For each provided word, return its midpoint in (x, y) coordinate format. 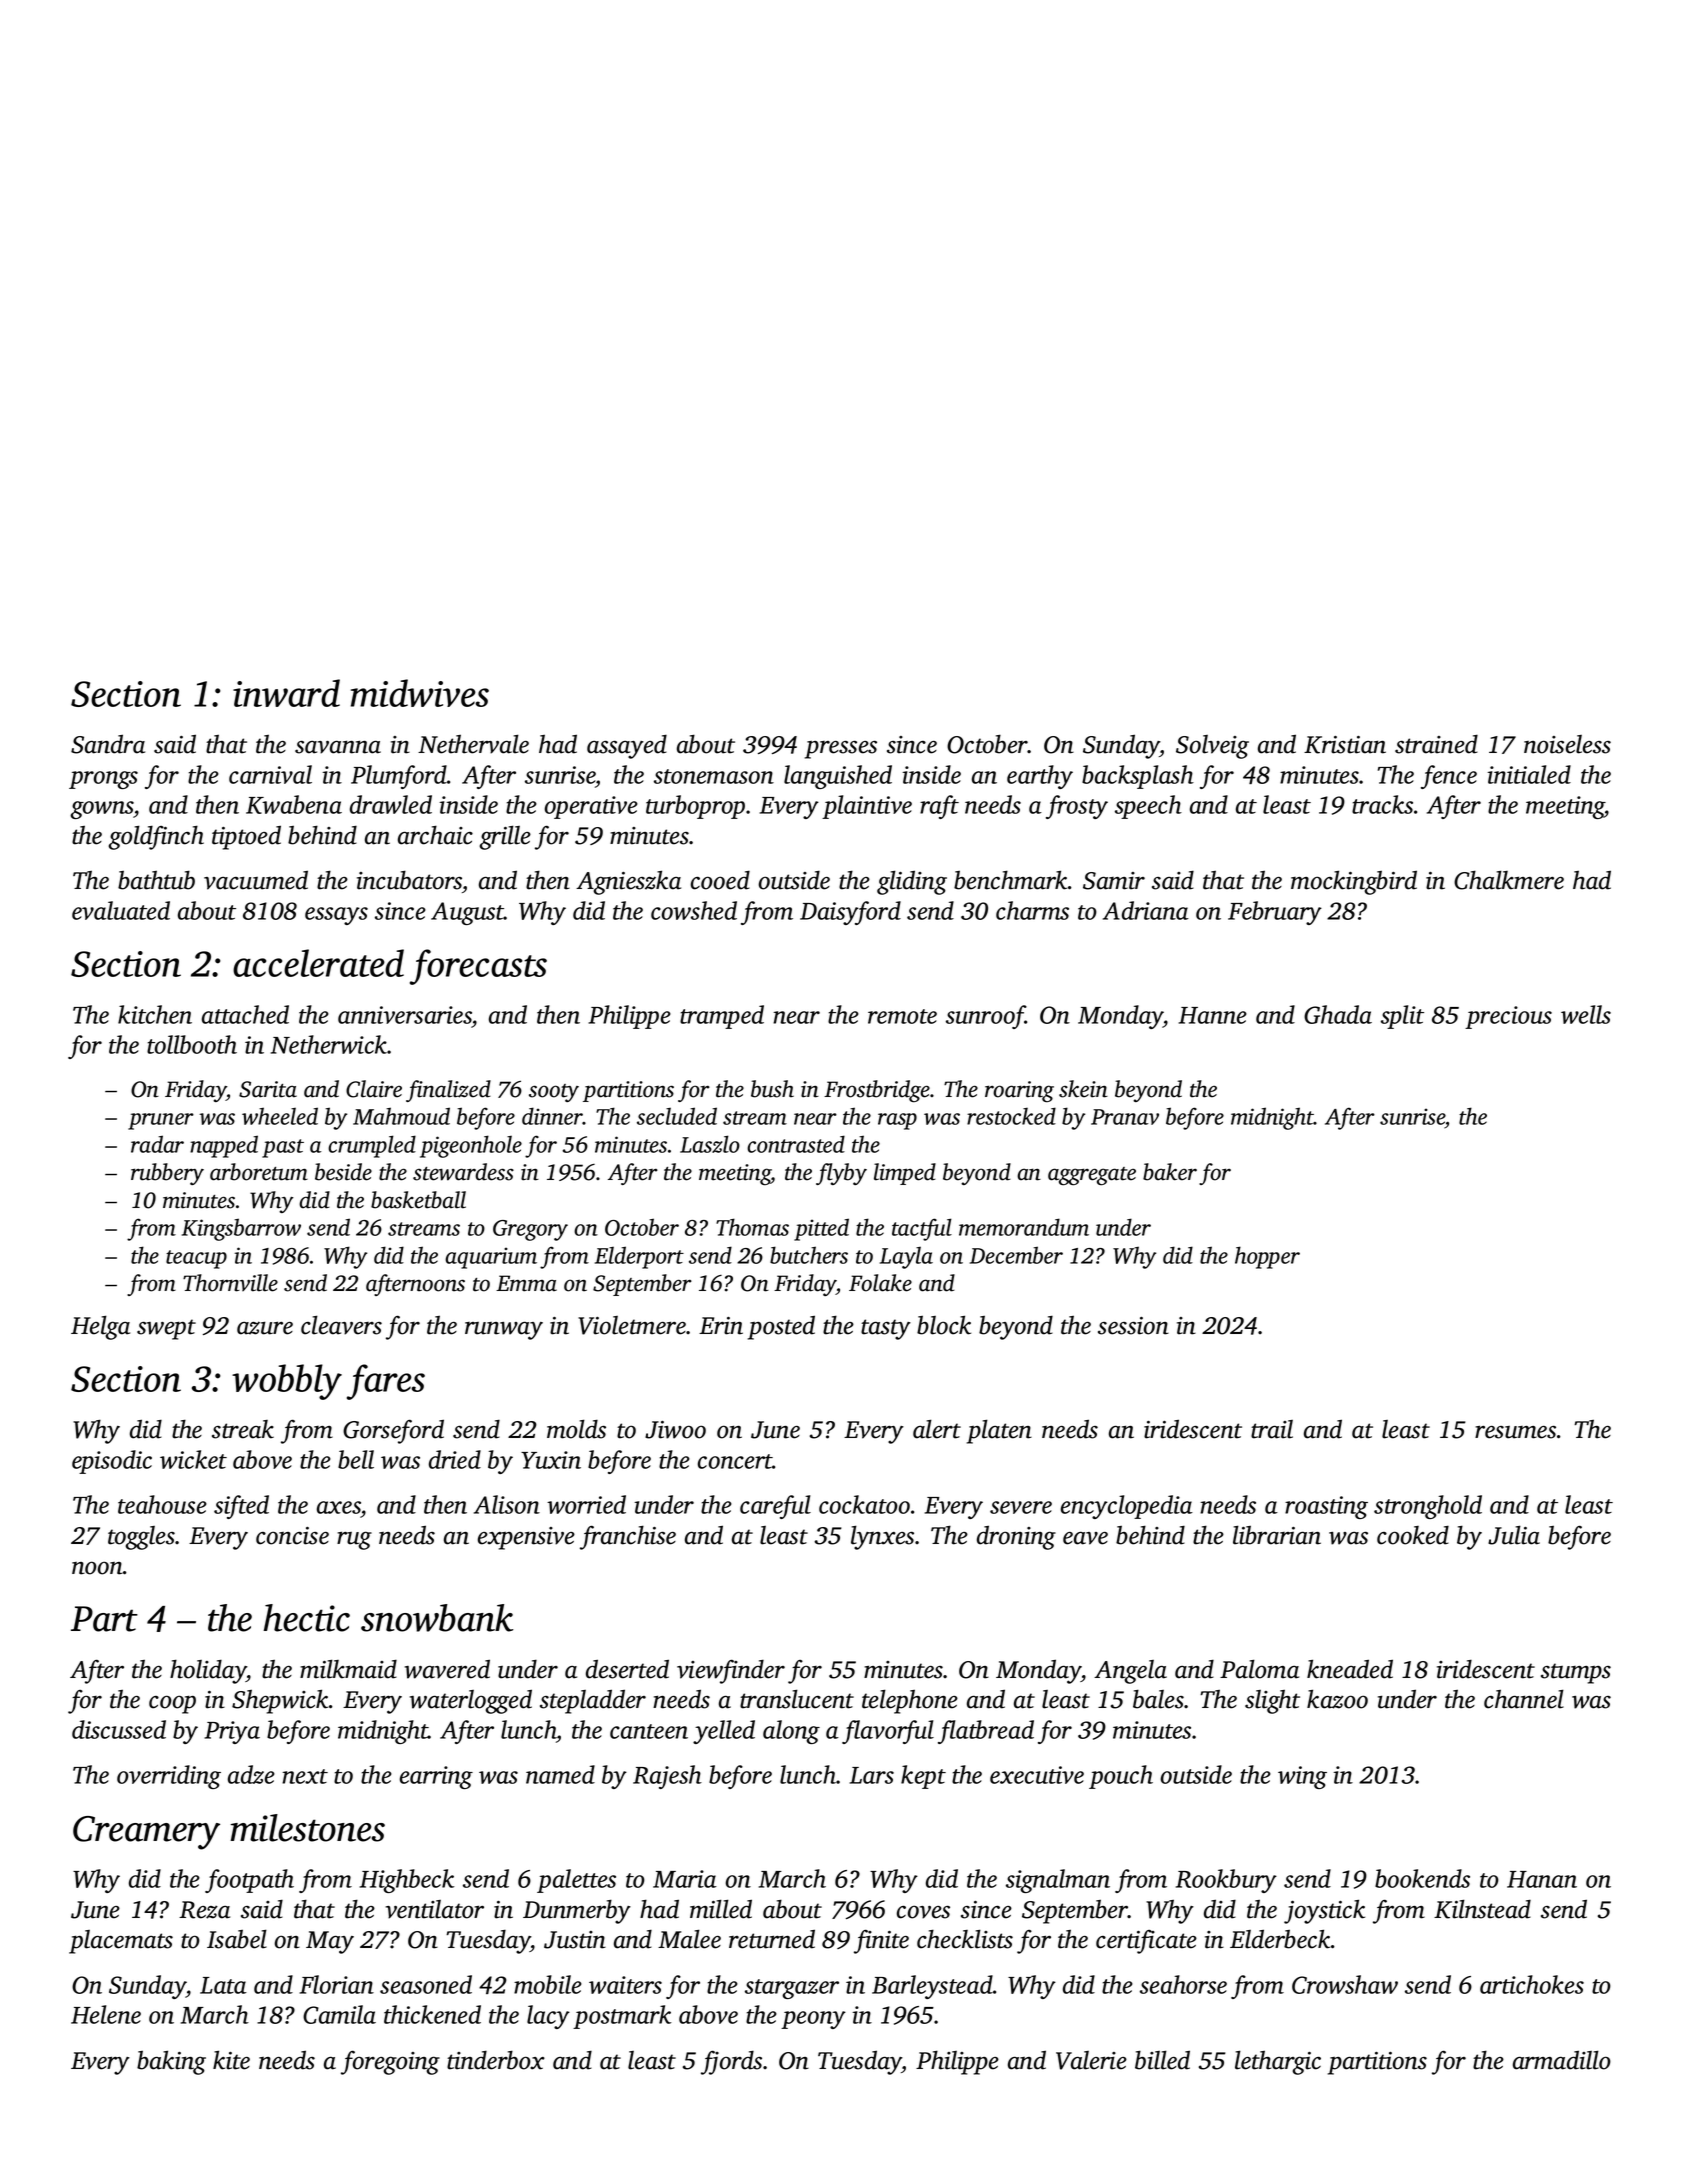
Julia (1514, 1535)
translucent (797, 1699)
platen (999, 1431)
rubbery (167, 1174)
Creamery (146, 1833)
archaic (435, 835)
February (1275, 913)
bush (772, 1089)
